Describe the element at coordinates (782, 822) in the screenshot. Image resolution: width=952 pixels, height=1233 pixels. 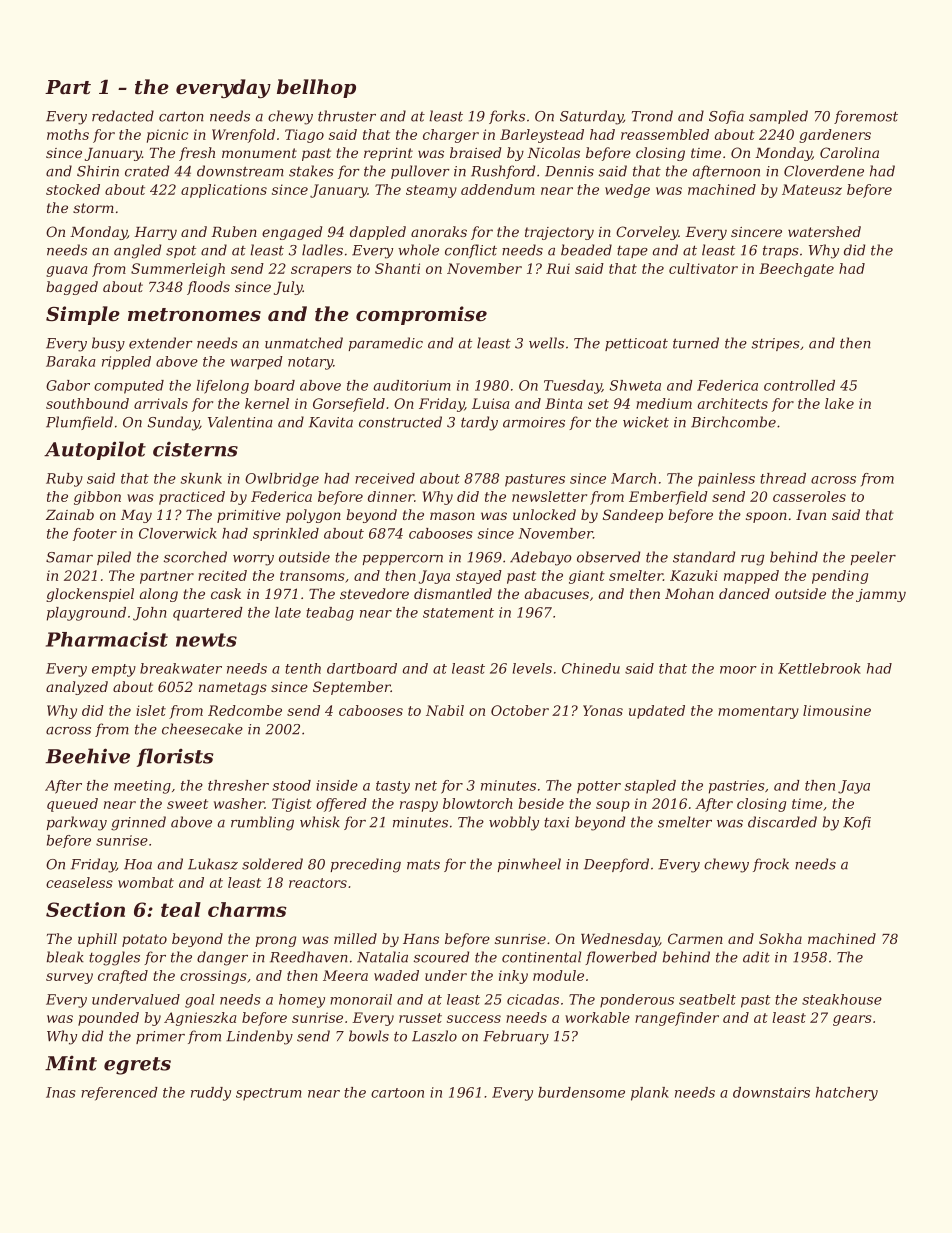
I see `discarded` at that location.
